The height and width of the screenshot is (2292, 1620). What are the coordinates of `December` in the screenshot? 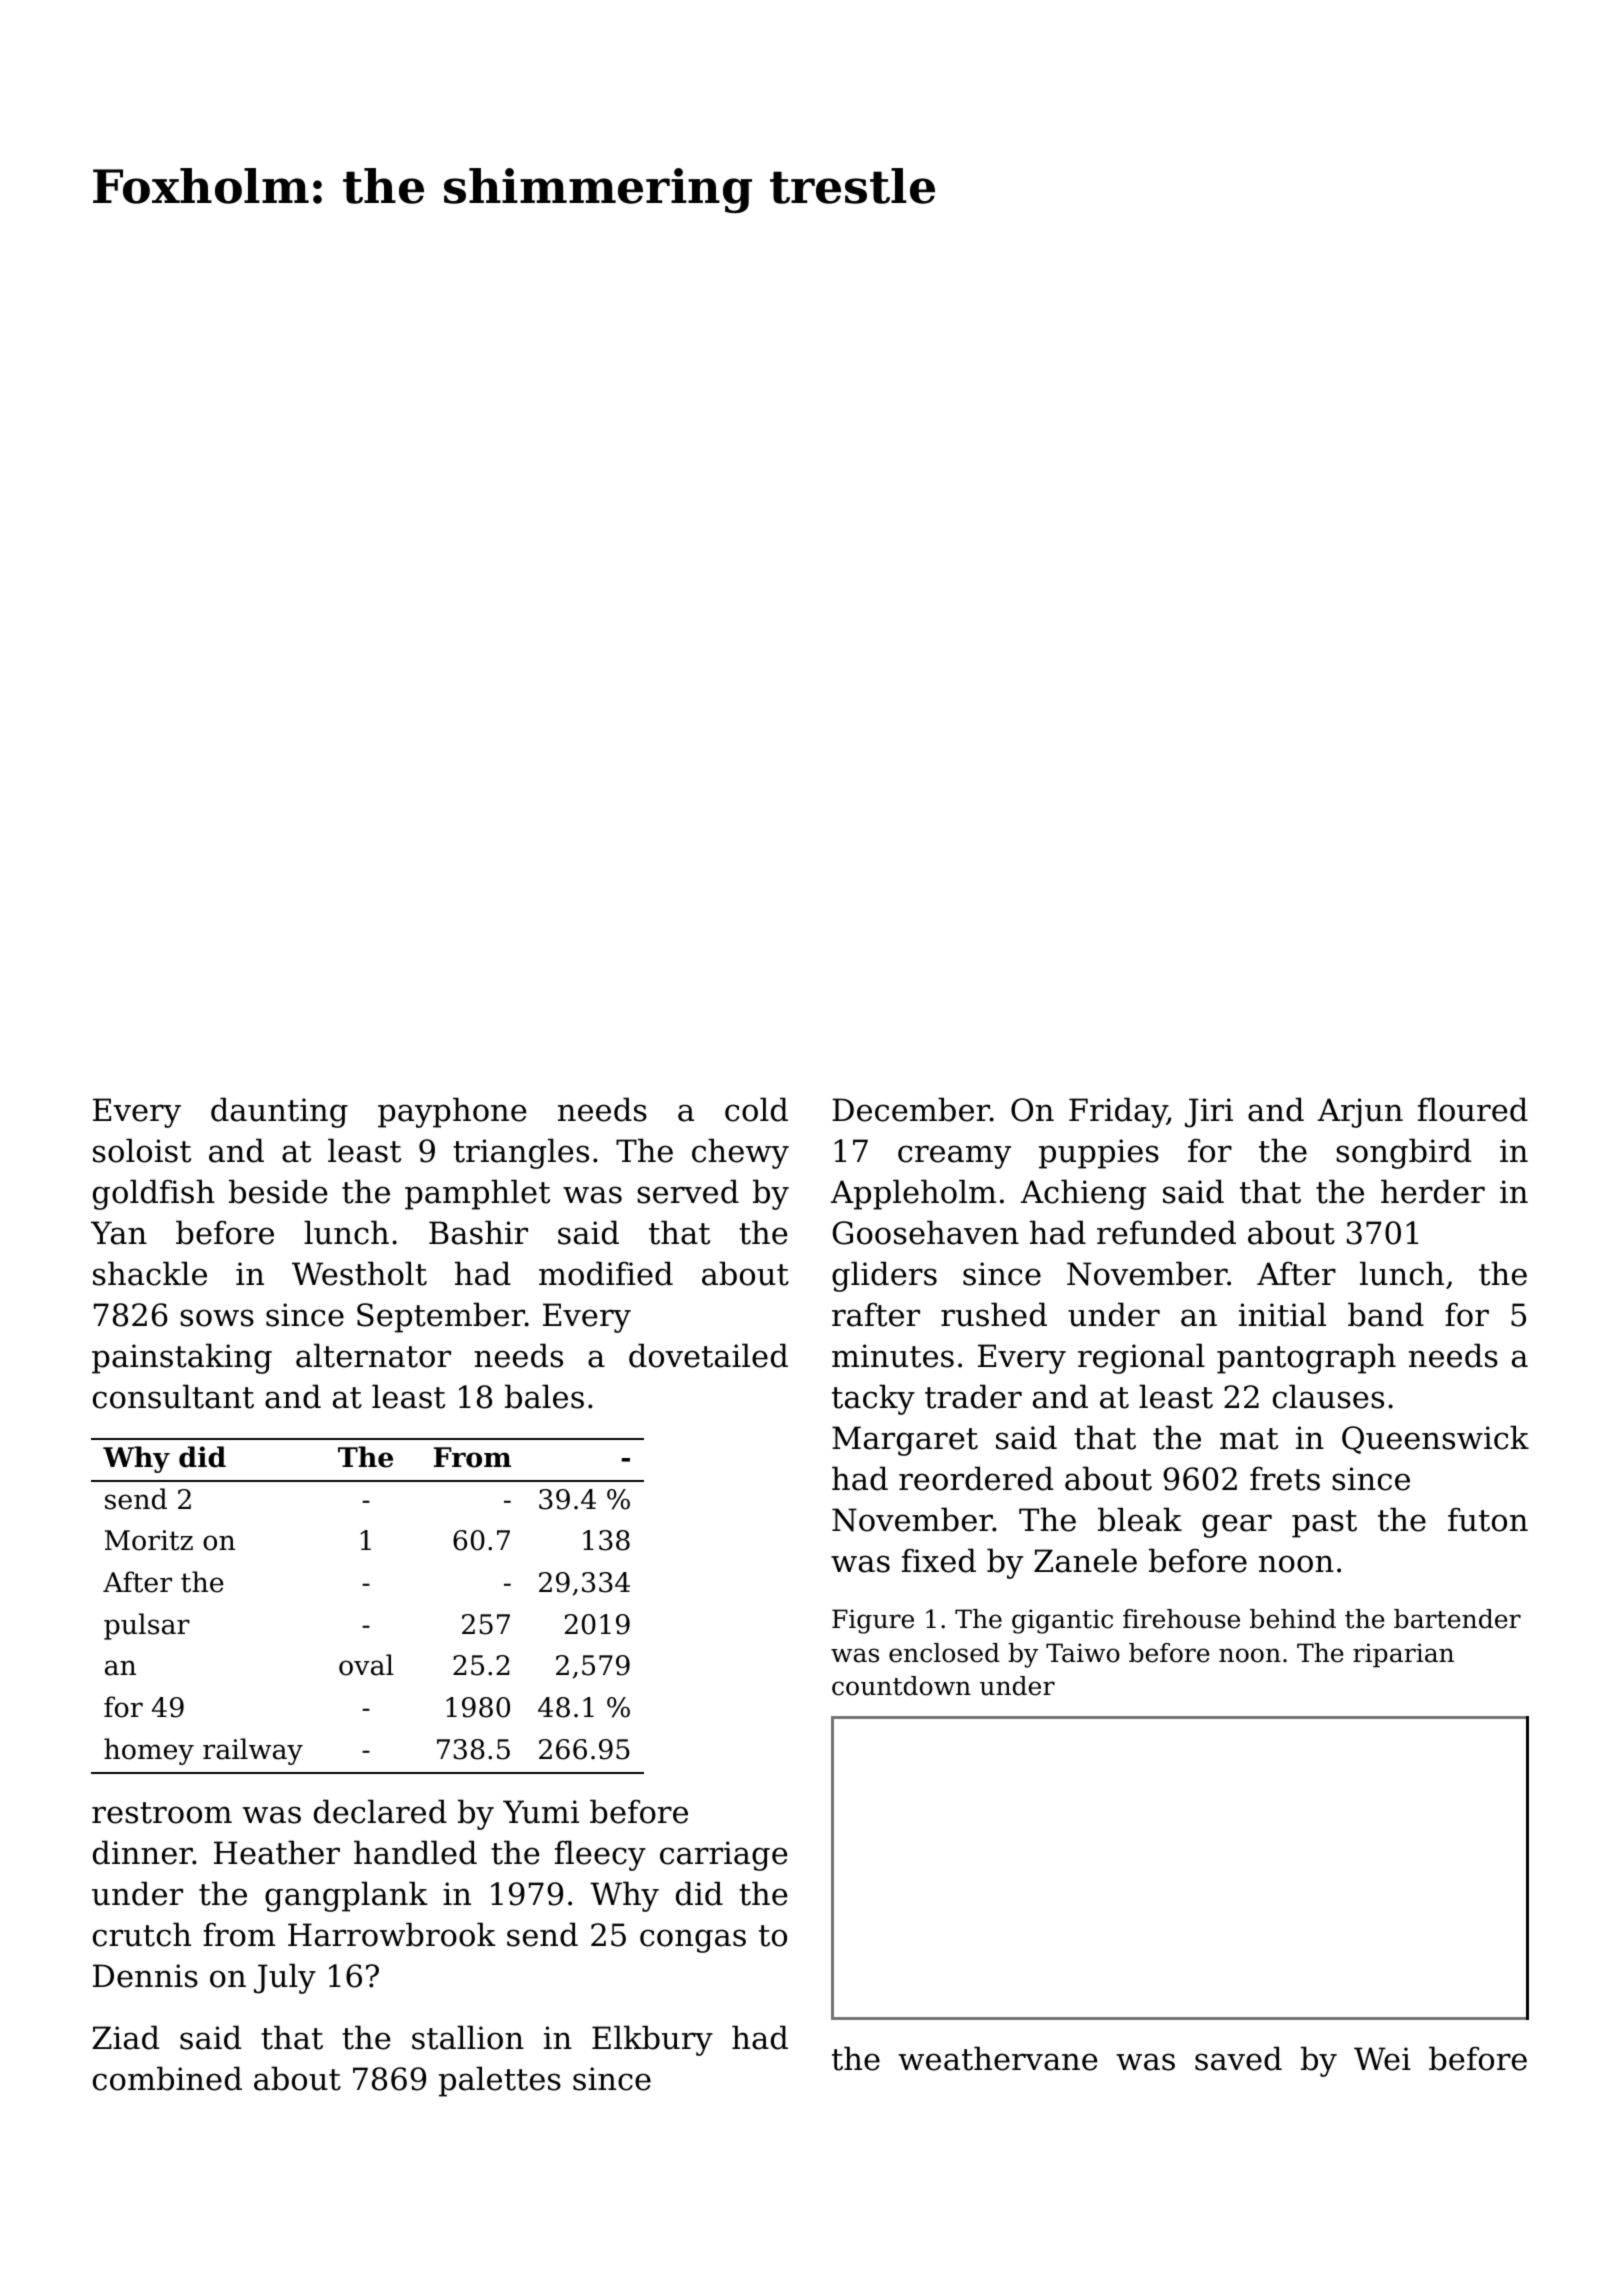 It's located at (911, 1109).
